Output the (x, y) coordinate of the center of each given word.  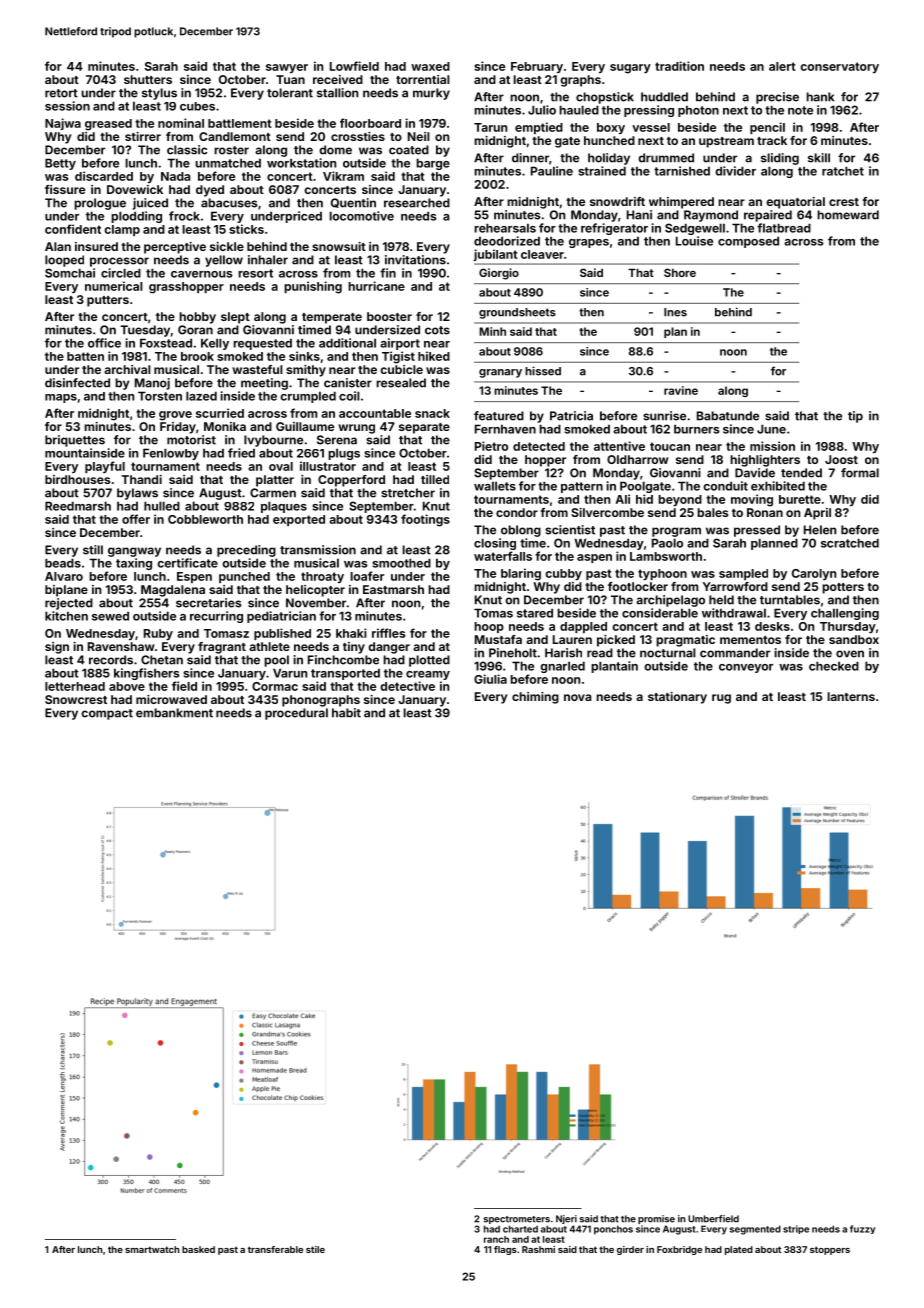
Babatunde (728, 416)
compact (107, 714)
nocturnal (668, 653)
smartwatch (152, 1249)
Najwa (63, 124)
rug (721, 699)
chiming (535, 698)
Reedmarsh (78, 506)
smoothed (401, 563)
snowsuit (339, 246)
